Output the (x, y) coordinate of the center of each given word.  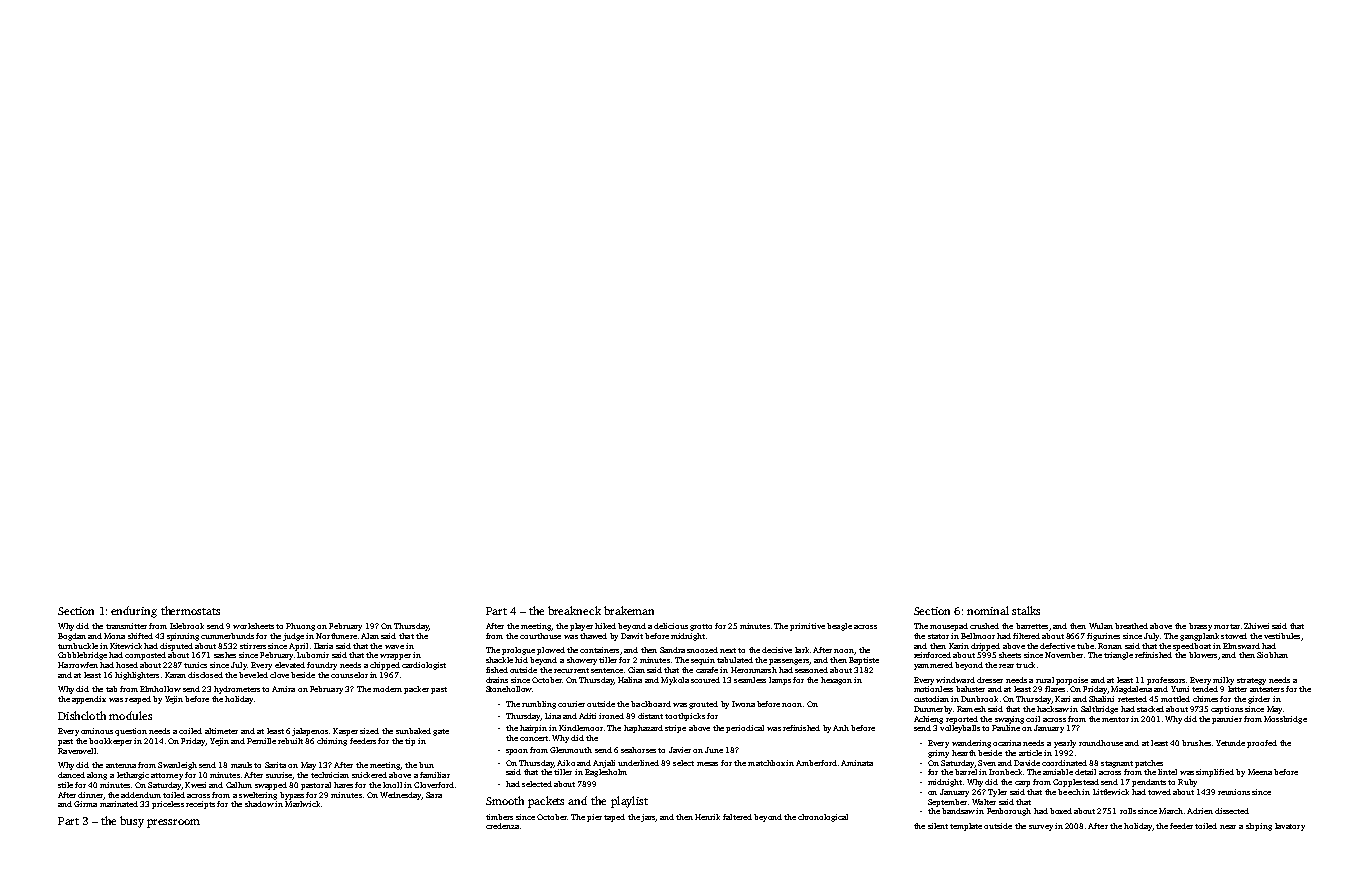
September (947, 803)
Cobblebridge (82, 656)
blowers (1203, 655)
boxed (1061, 811)
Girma (85, 804)
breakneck (574, 610)
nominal (988, 610)
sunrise (279, 775)
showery (582, 661)
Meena (1260, 772)
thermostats (190, 610)
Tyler (997, 793)
